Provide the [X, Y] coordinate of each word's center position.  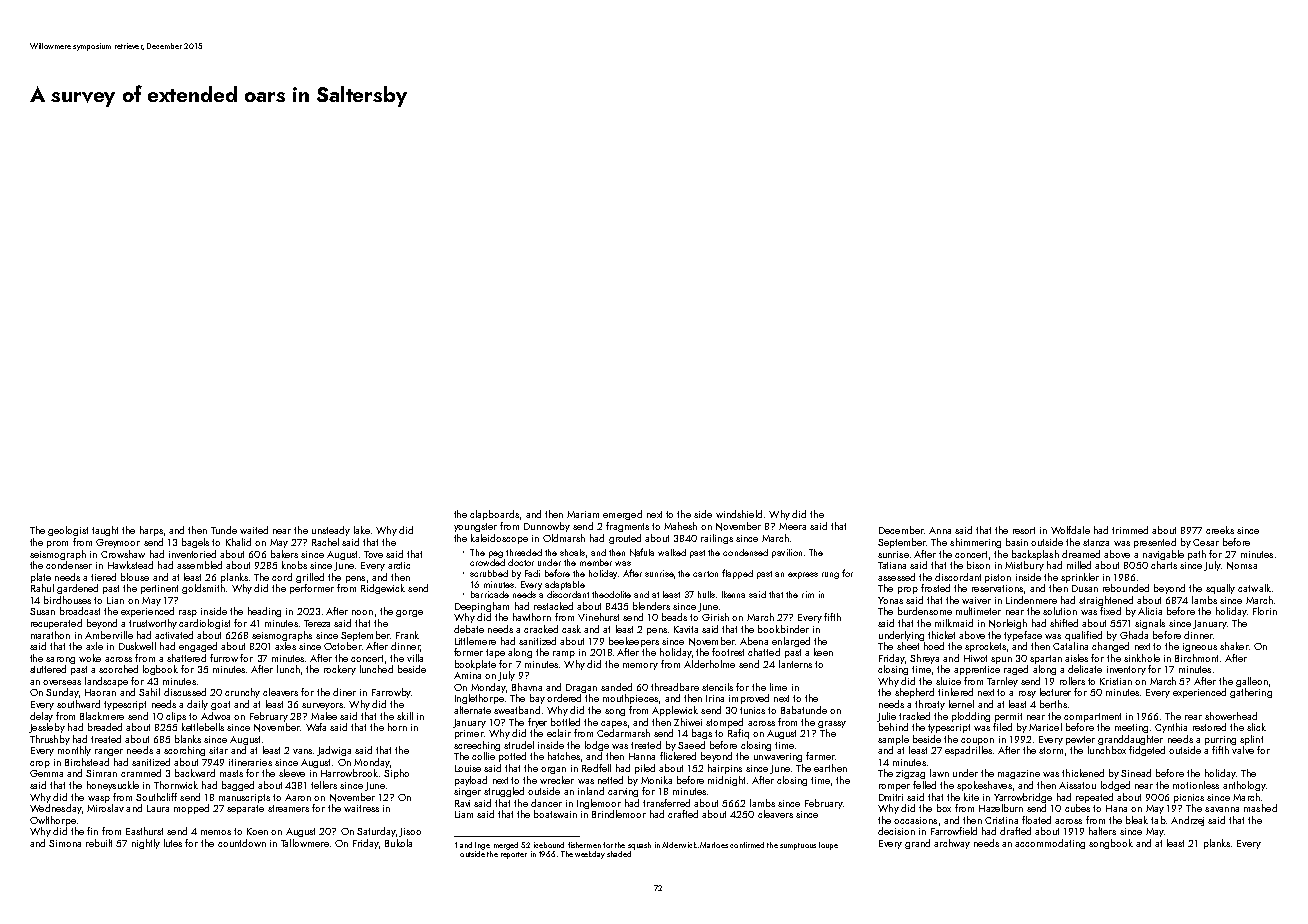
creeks [1220, 530]
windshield [739, 514]
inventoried [192, 554]
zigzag [910, 774]
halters [1102, 831]
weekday [590, 855]
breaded [105, 727]
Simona [65, 843]
